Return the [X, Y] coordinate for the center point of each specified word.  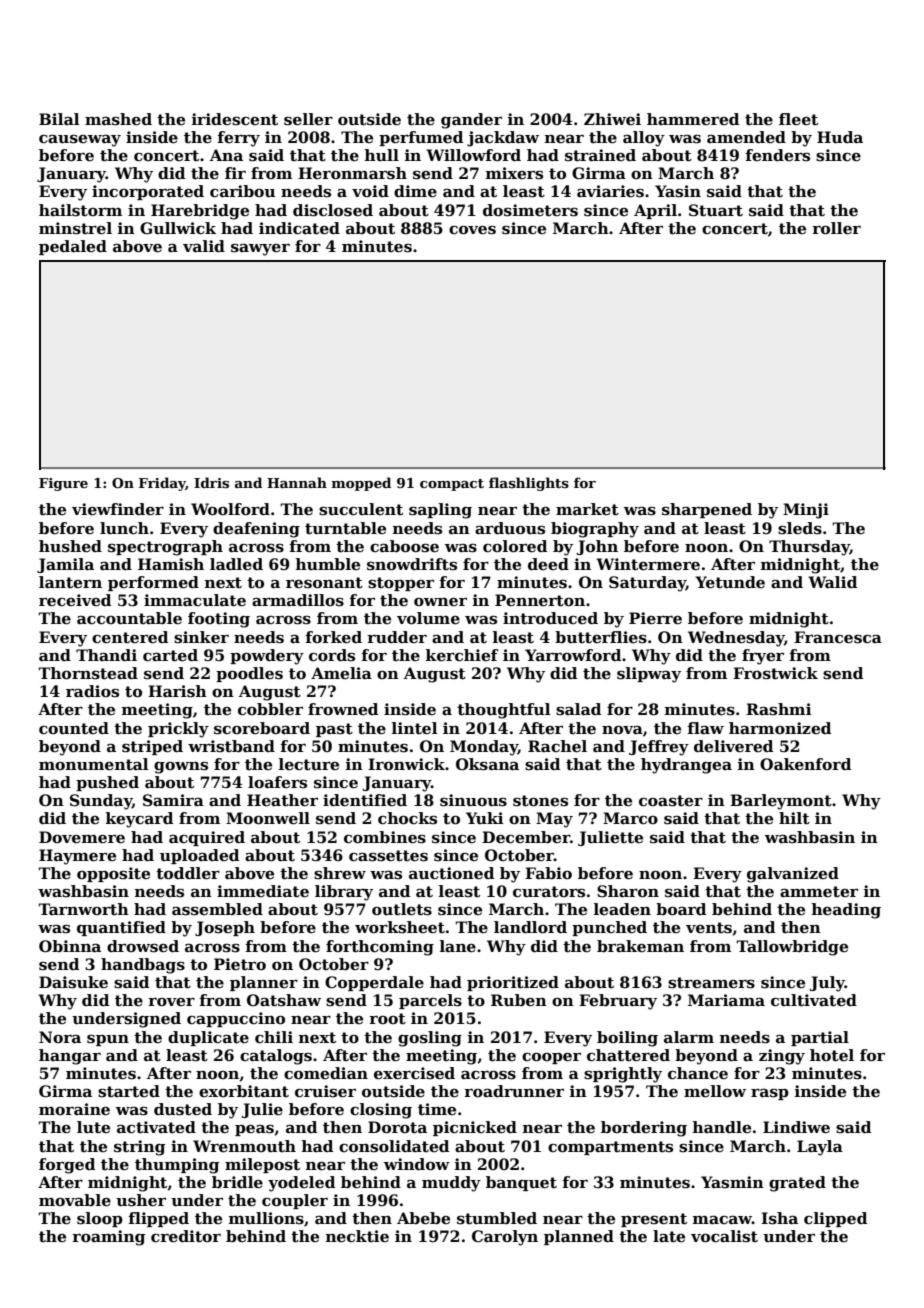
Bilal [59, 119]
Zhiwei [612, 119]
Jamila [65, 565]
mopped [361, 484]
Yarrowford [573, 655]
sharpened [707, 510]
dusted [183, 1109]
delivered [733, 746]
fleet [798, 119]
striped [152, 747]
